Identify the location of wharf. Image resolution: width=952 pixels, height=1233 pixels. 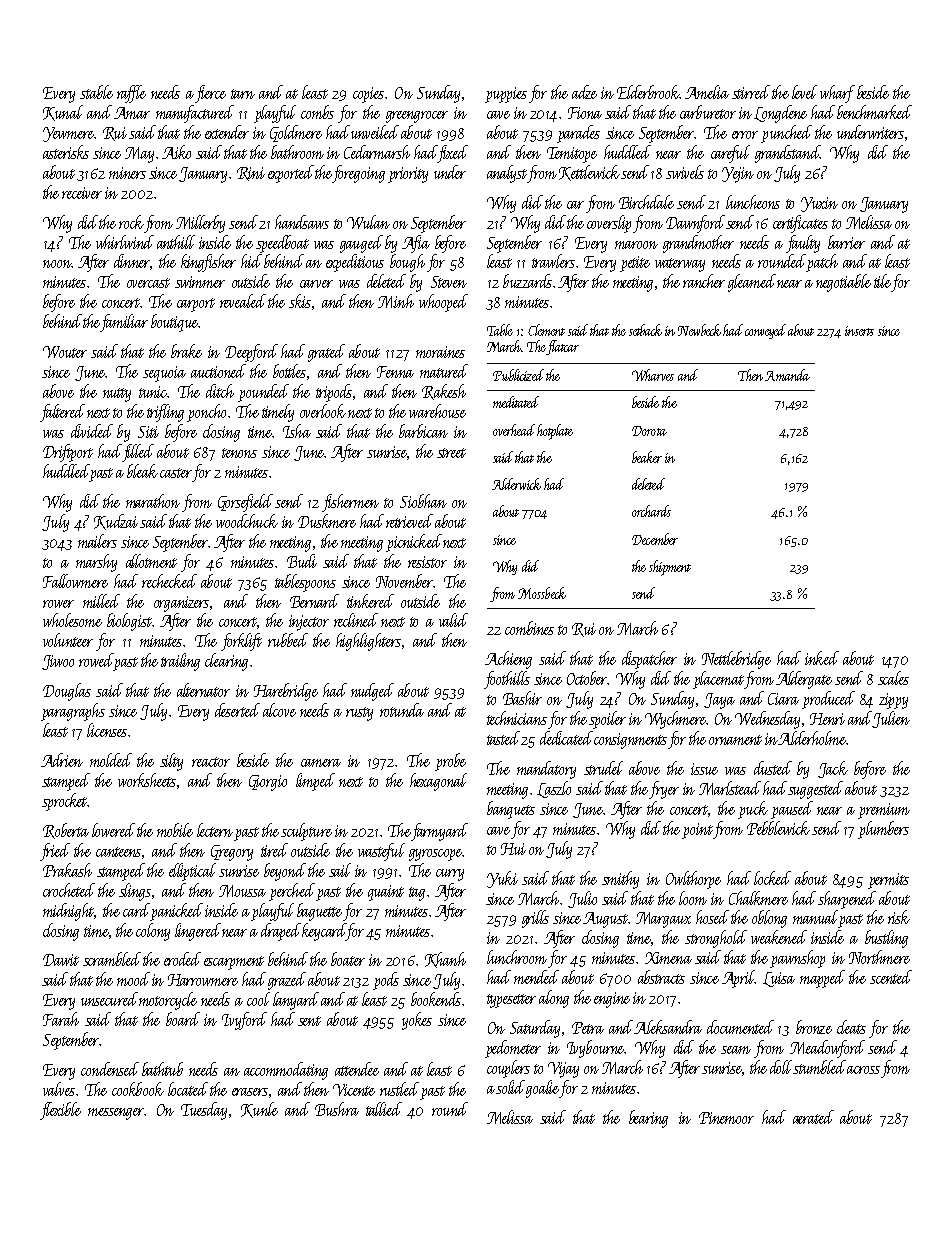
(837, 94).
